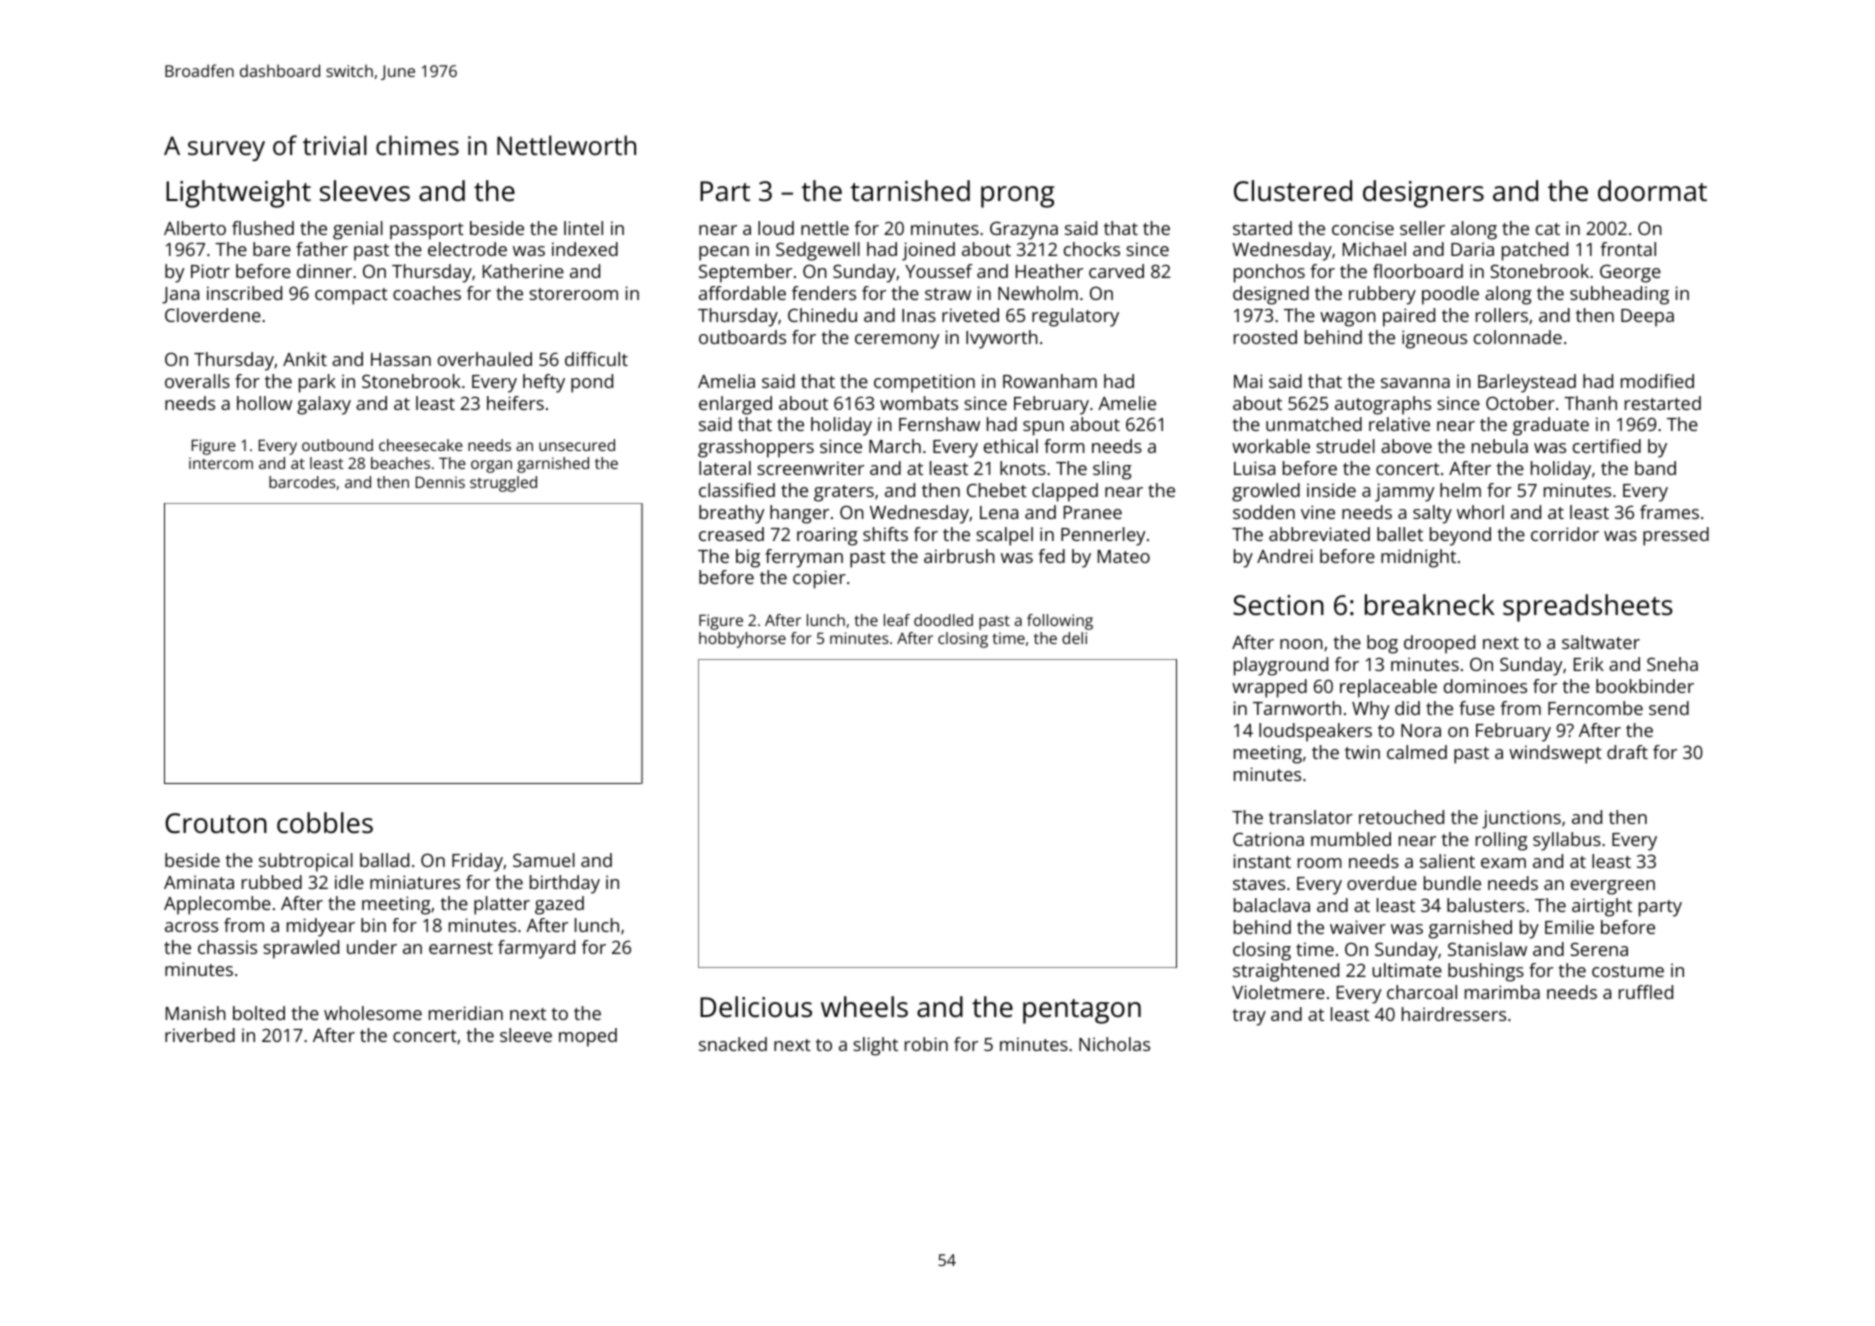 Image resolution: width=1875 pixels, height=1326 pixels. Describe the element at coordinates (272, 249) in the screenshot. I see `bare` at that location.
